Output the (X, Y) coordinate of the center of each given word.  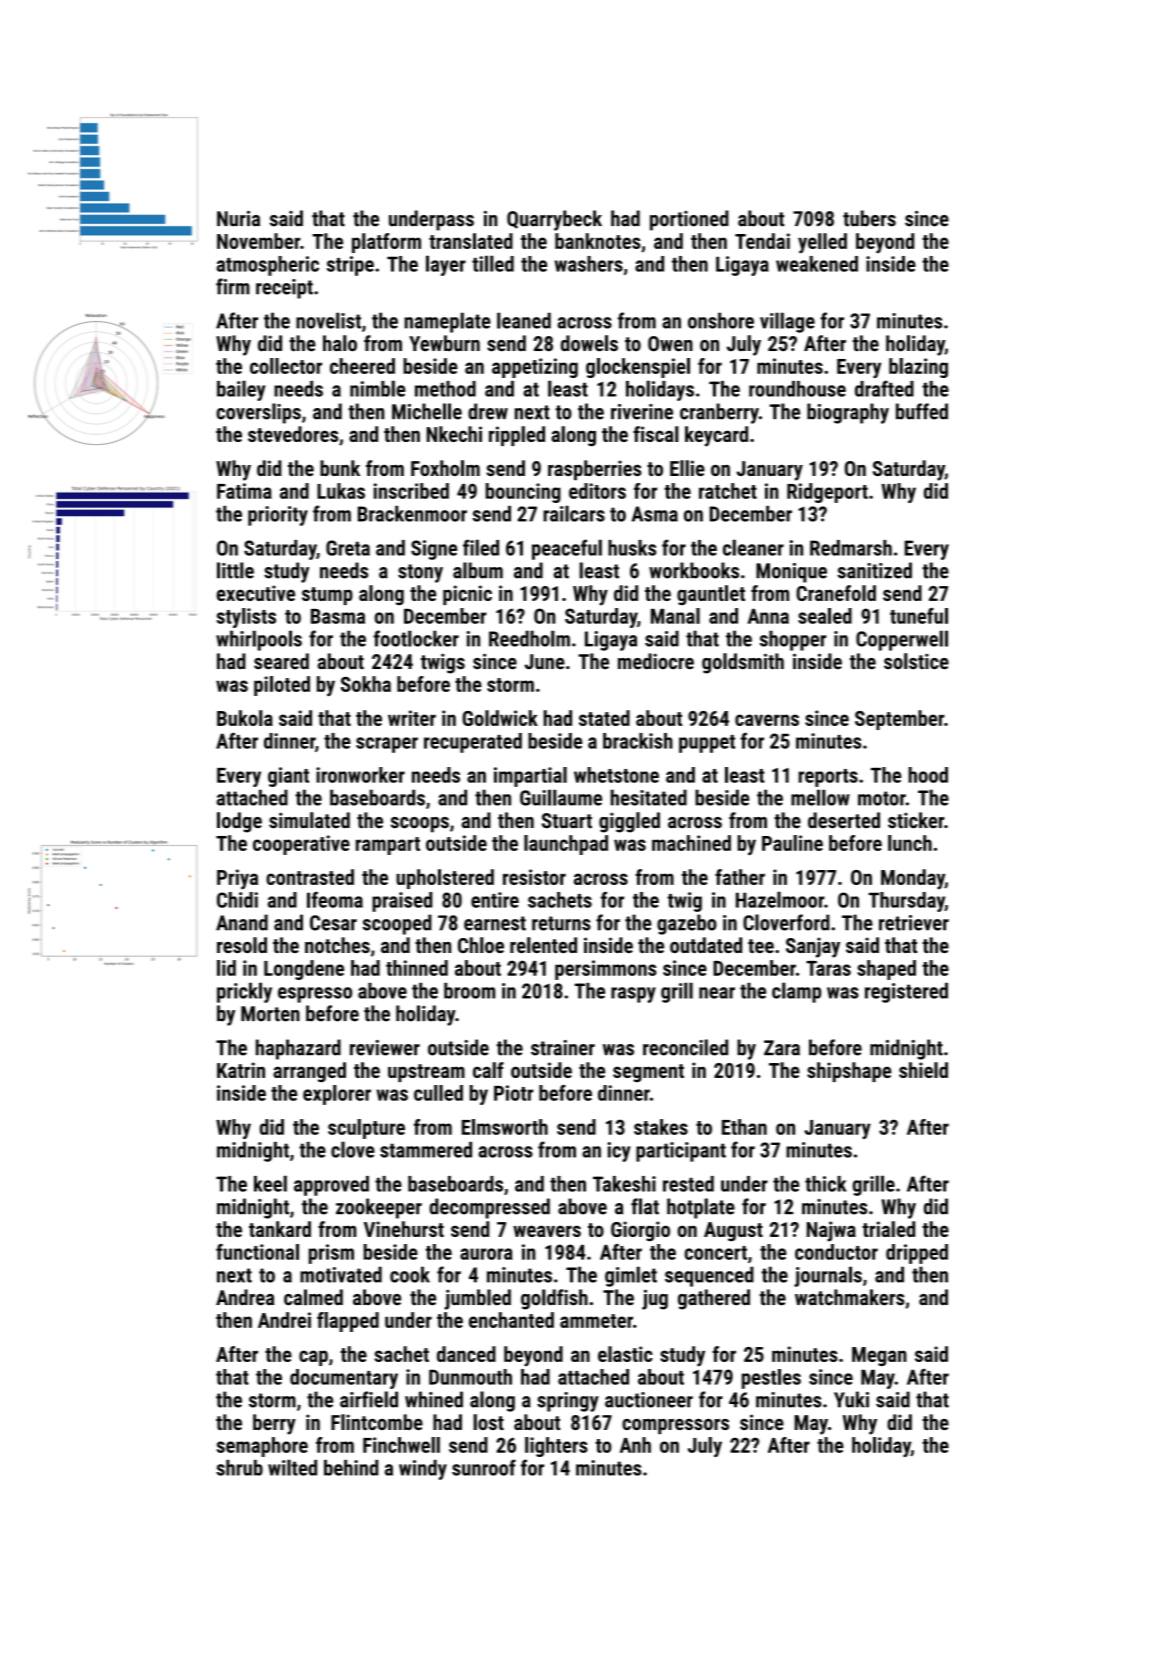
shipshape (849, 1072)
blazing (918, 368)
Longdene (304, 970)
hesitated (649, 797)
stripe (350, 266)
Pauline (792, 843)
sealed (825, 616)
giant (288, 777)
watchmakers (850, 1297)
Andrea (245, 1297)
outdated (706, 945)
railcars (574, 513)
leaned (524, 320)
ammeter (596, 1321)
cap (313, 1358)
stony (420, 573)
